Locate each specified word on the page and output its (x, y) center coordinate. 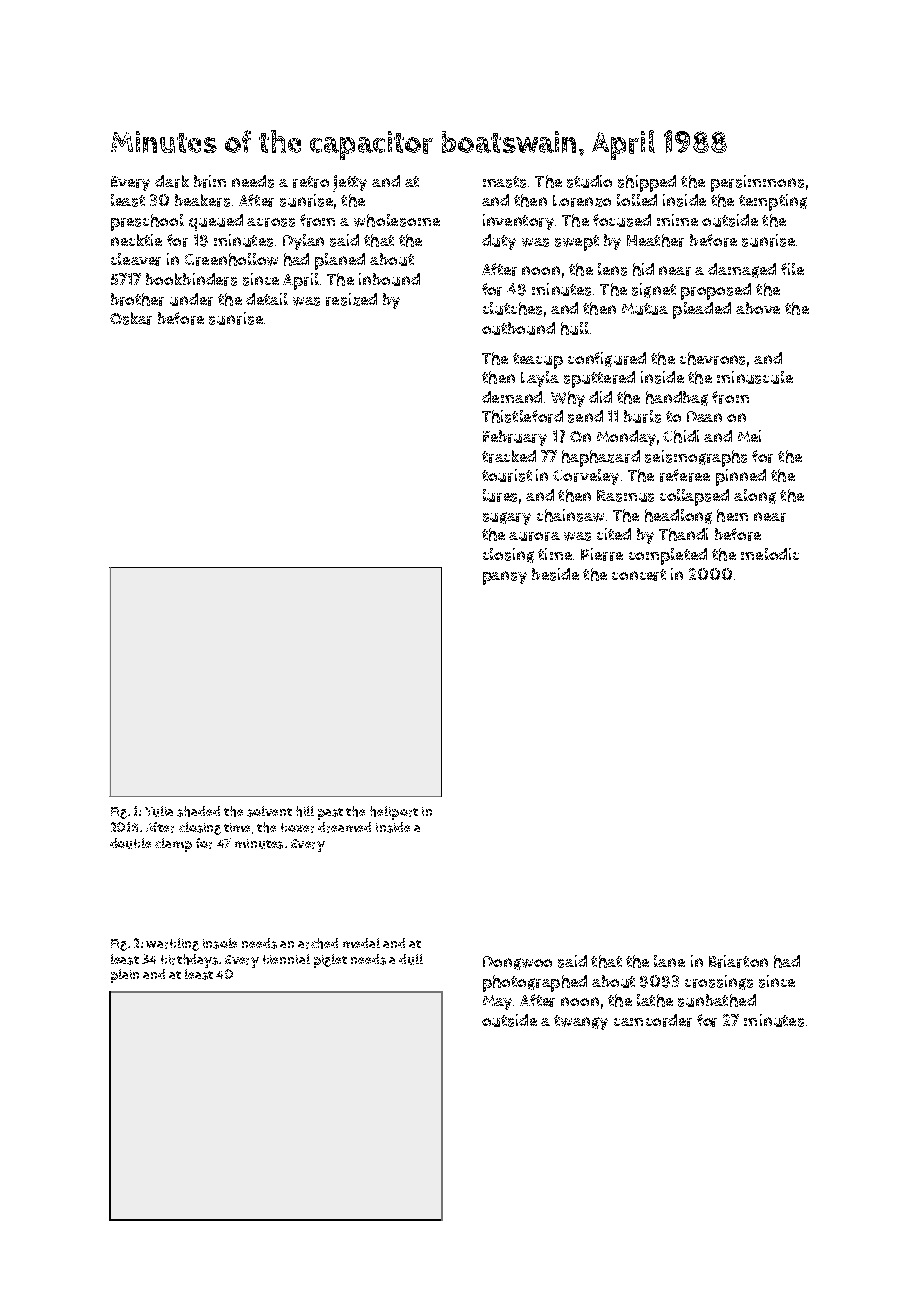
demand (512, 397)
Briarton (738, 961)
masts (504, 182)
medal (361, 943)
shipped (647, 183)
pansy (505, 578)
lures (500, 495)
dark (172, 181)
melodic (770, 554)
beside (555, 574)
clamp (173, 845)
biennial (286, 959)
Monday (626, 438)
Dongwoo (517, 963)
